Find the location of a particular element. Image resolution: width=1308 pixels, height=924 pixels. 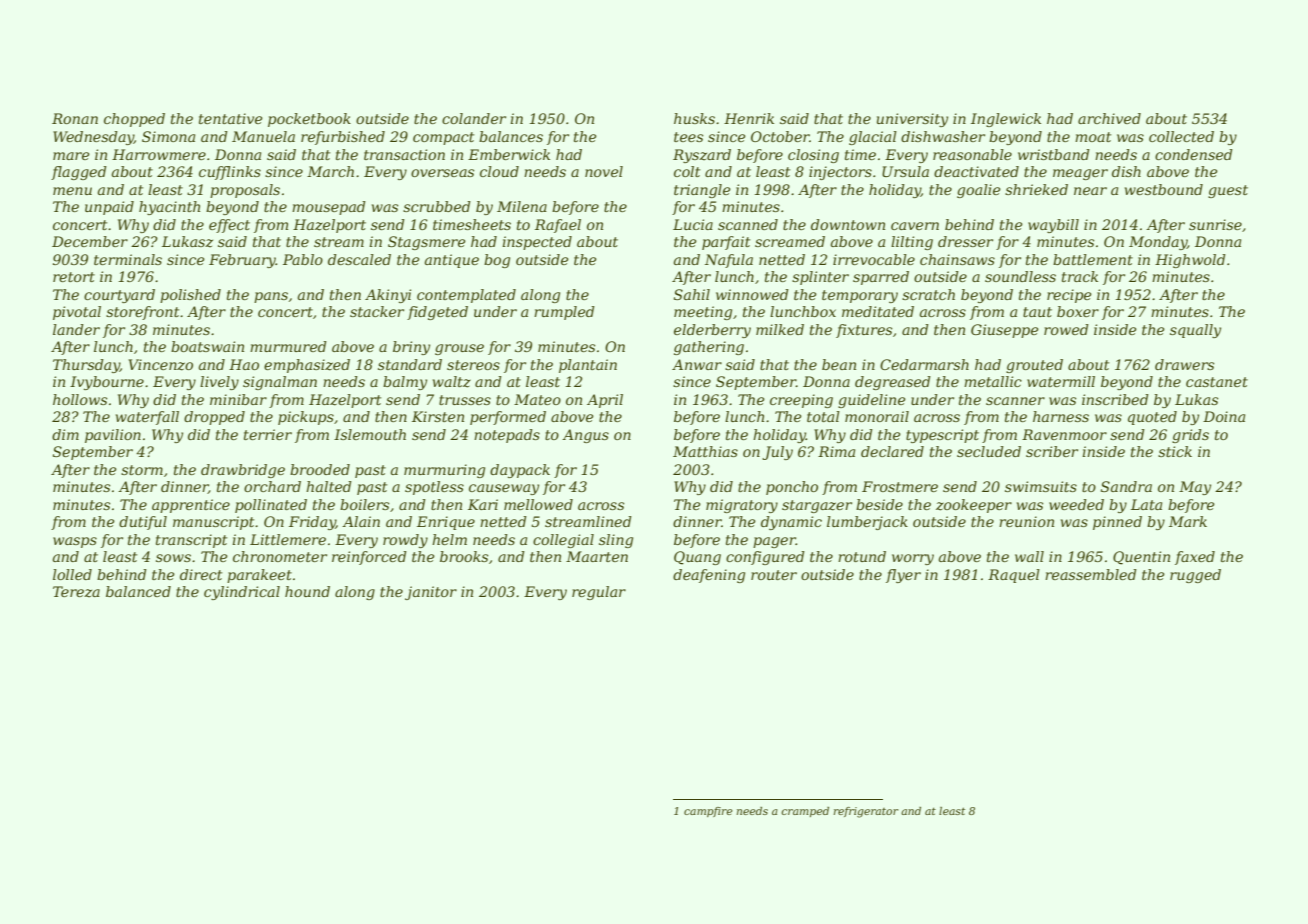

creeping is located at coordinates (801, 401).
